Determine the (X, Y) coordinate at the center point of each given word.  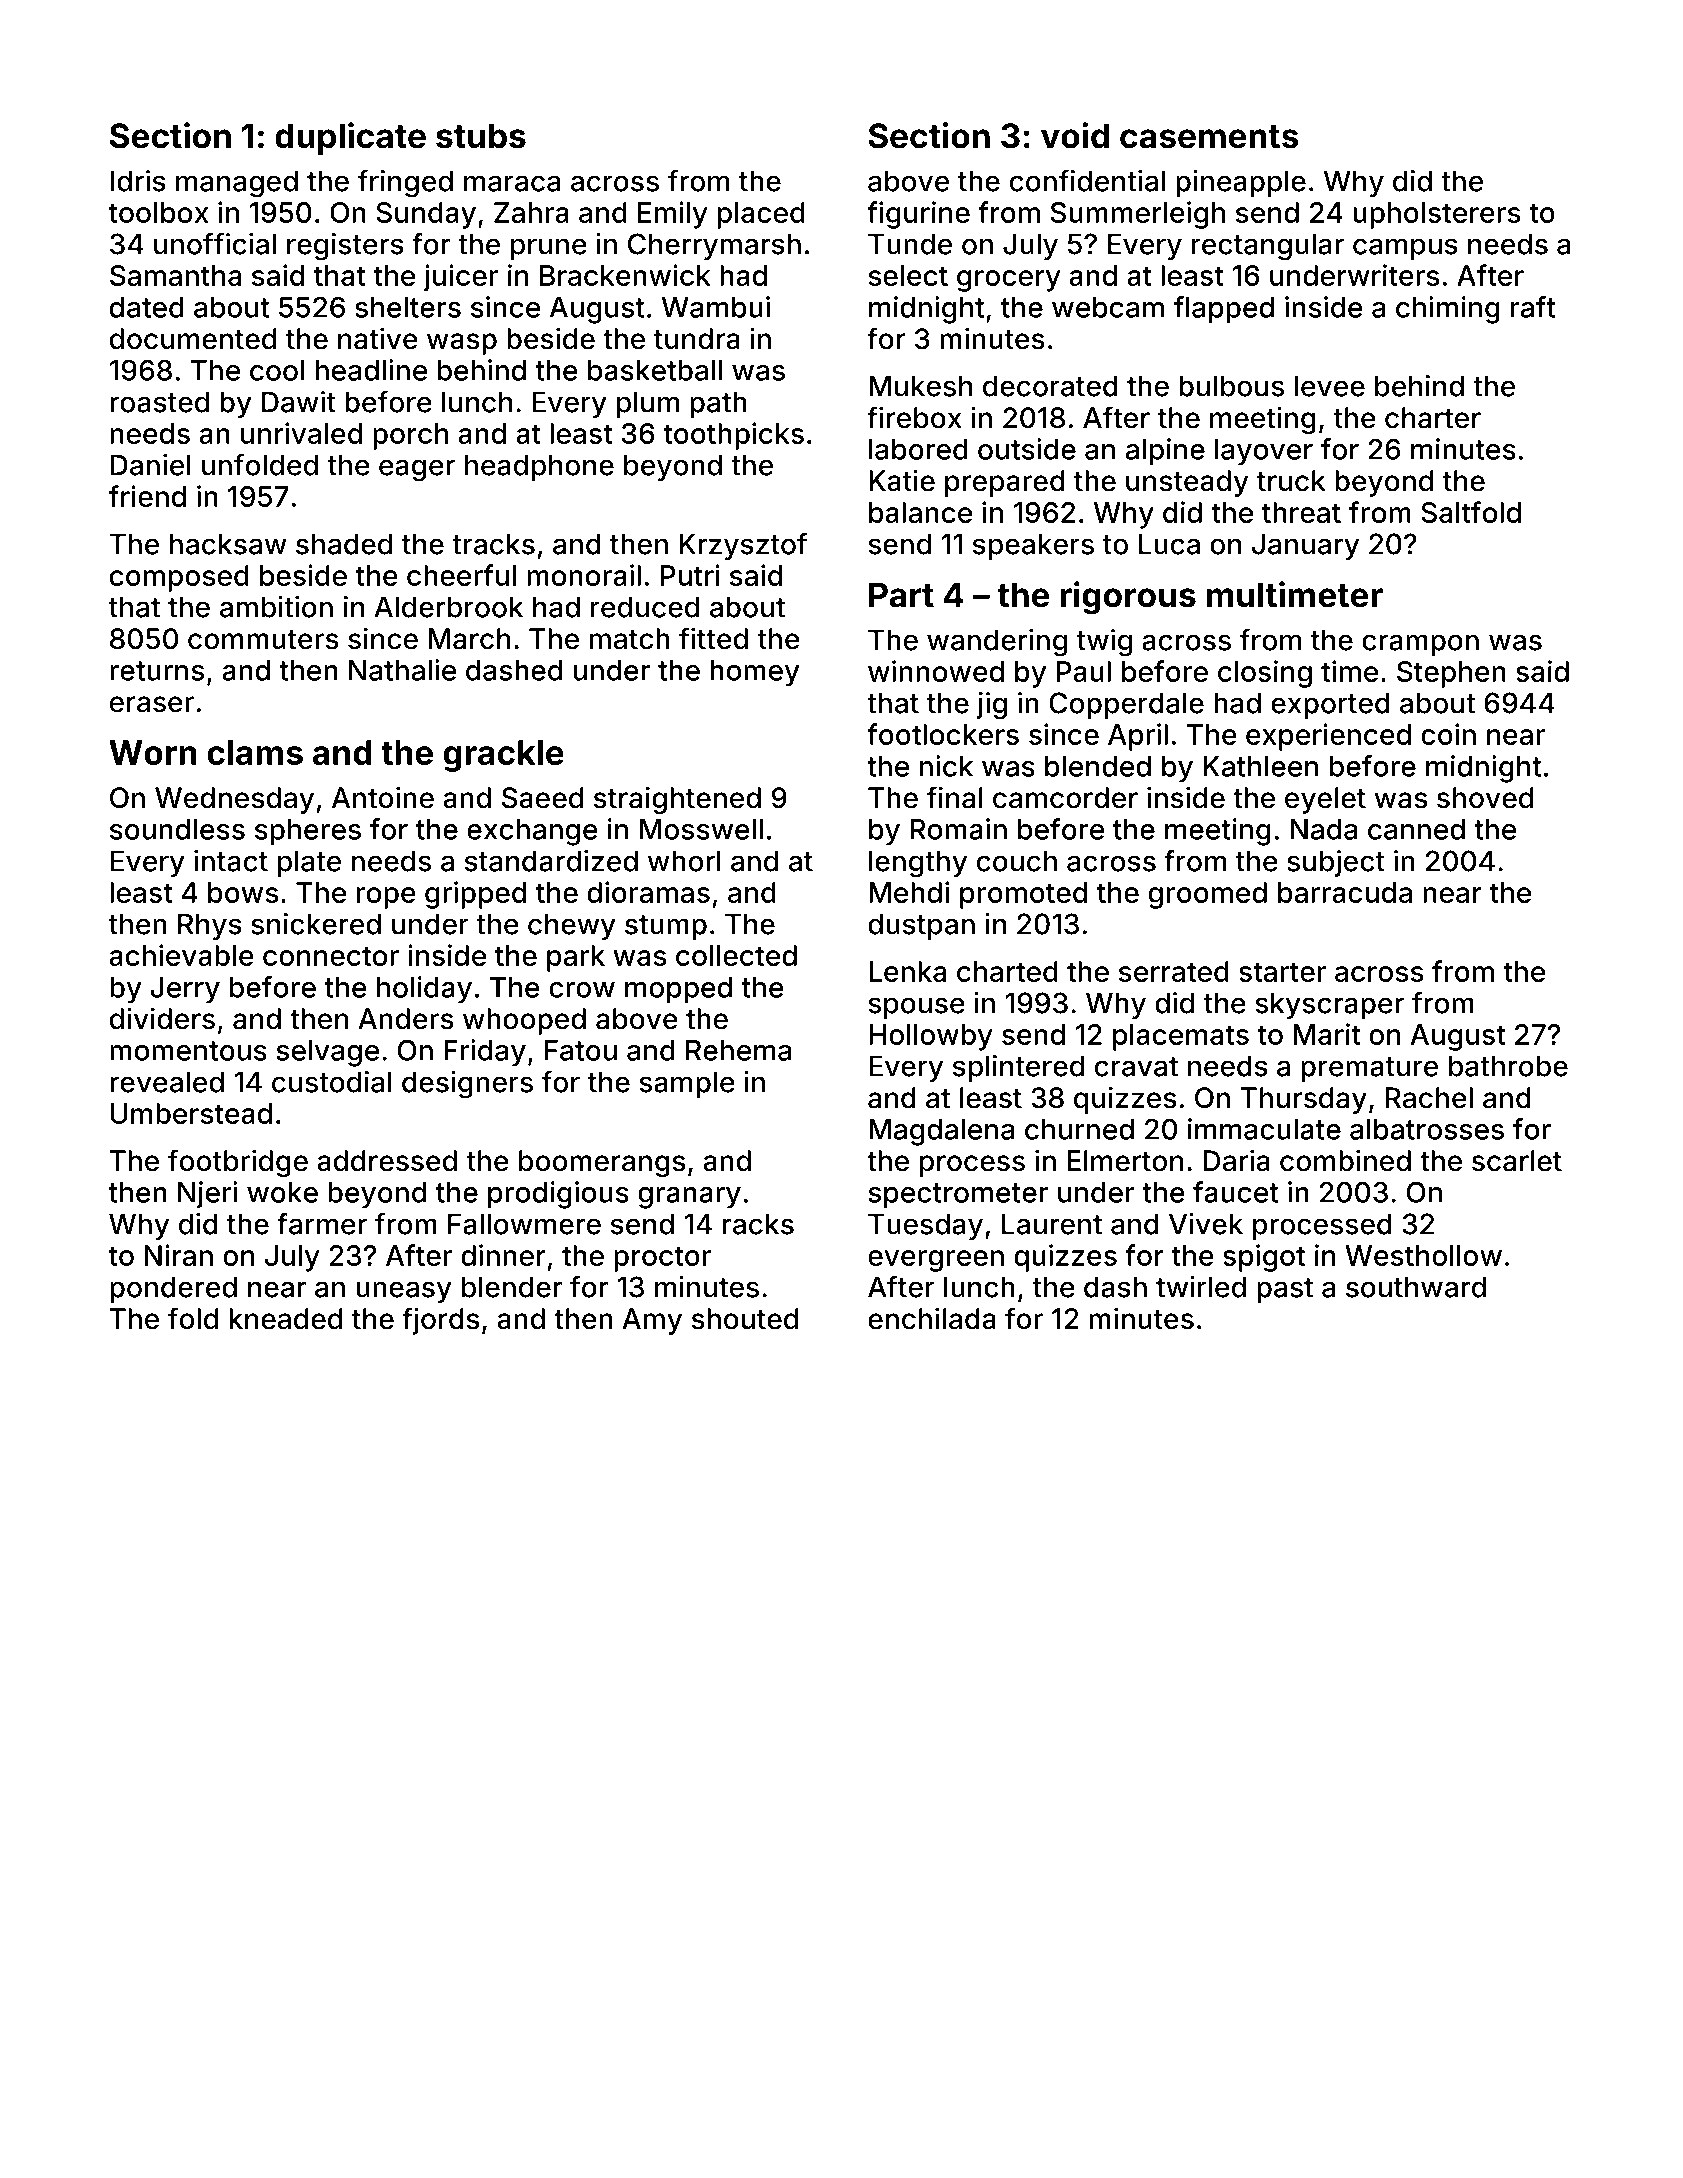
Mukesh (920, 386)
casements (1209, 137)
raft (1533, 307)
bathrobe (1508, 1066)
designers (467, 1085)
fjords (440, 1321)
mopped (678, 990)
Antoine (383, 797)
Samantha (175, 275)
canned (1416, 829)
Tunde (910, 244)
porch (410, 436)
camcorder (1065, 798)
